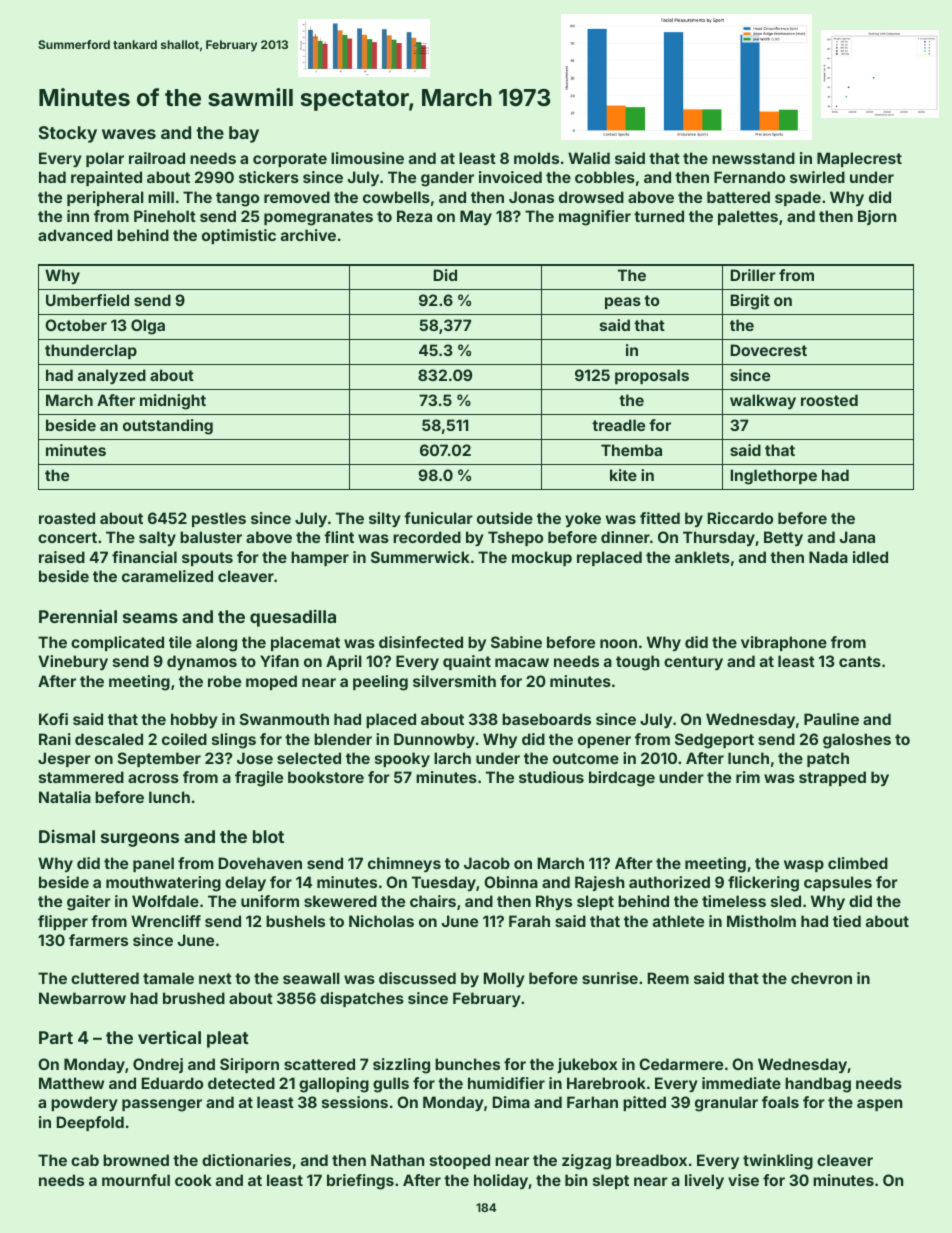 This image has height=1233, width=952. I want to click on treadle, so click(618, 425).
